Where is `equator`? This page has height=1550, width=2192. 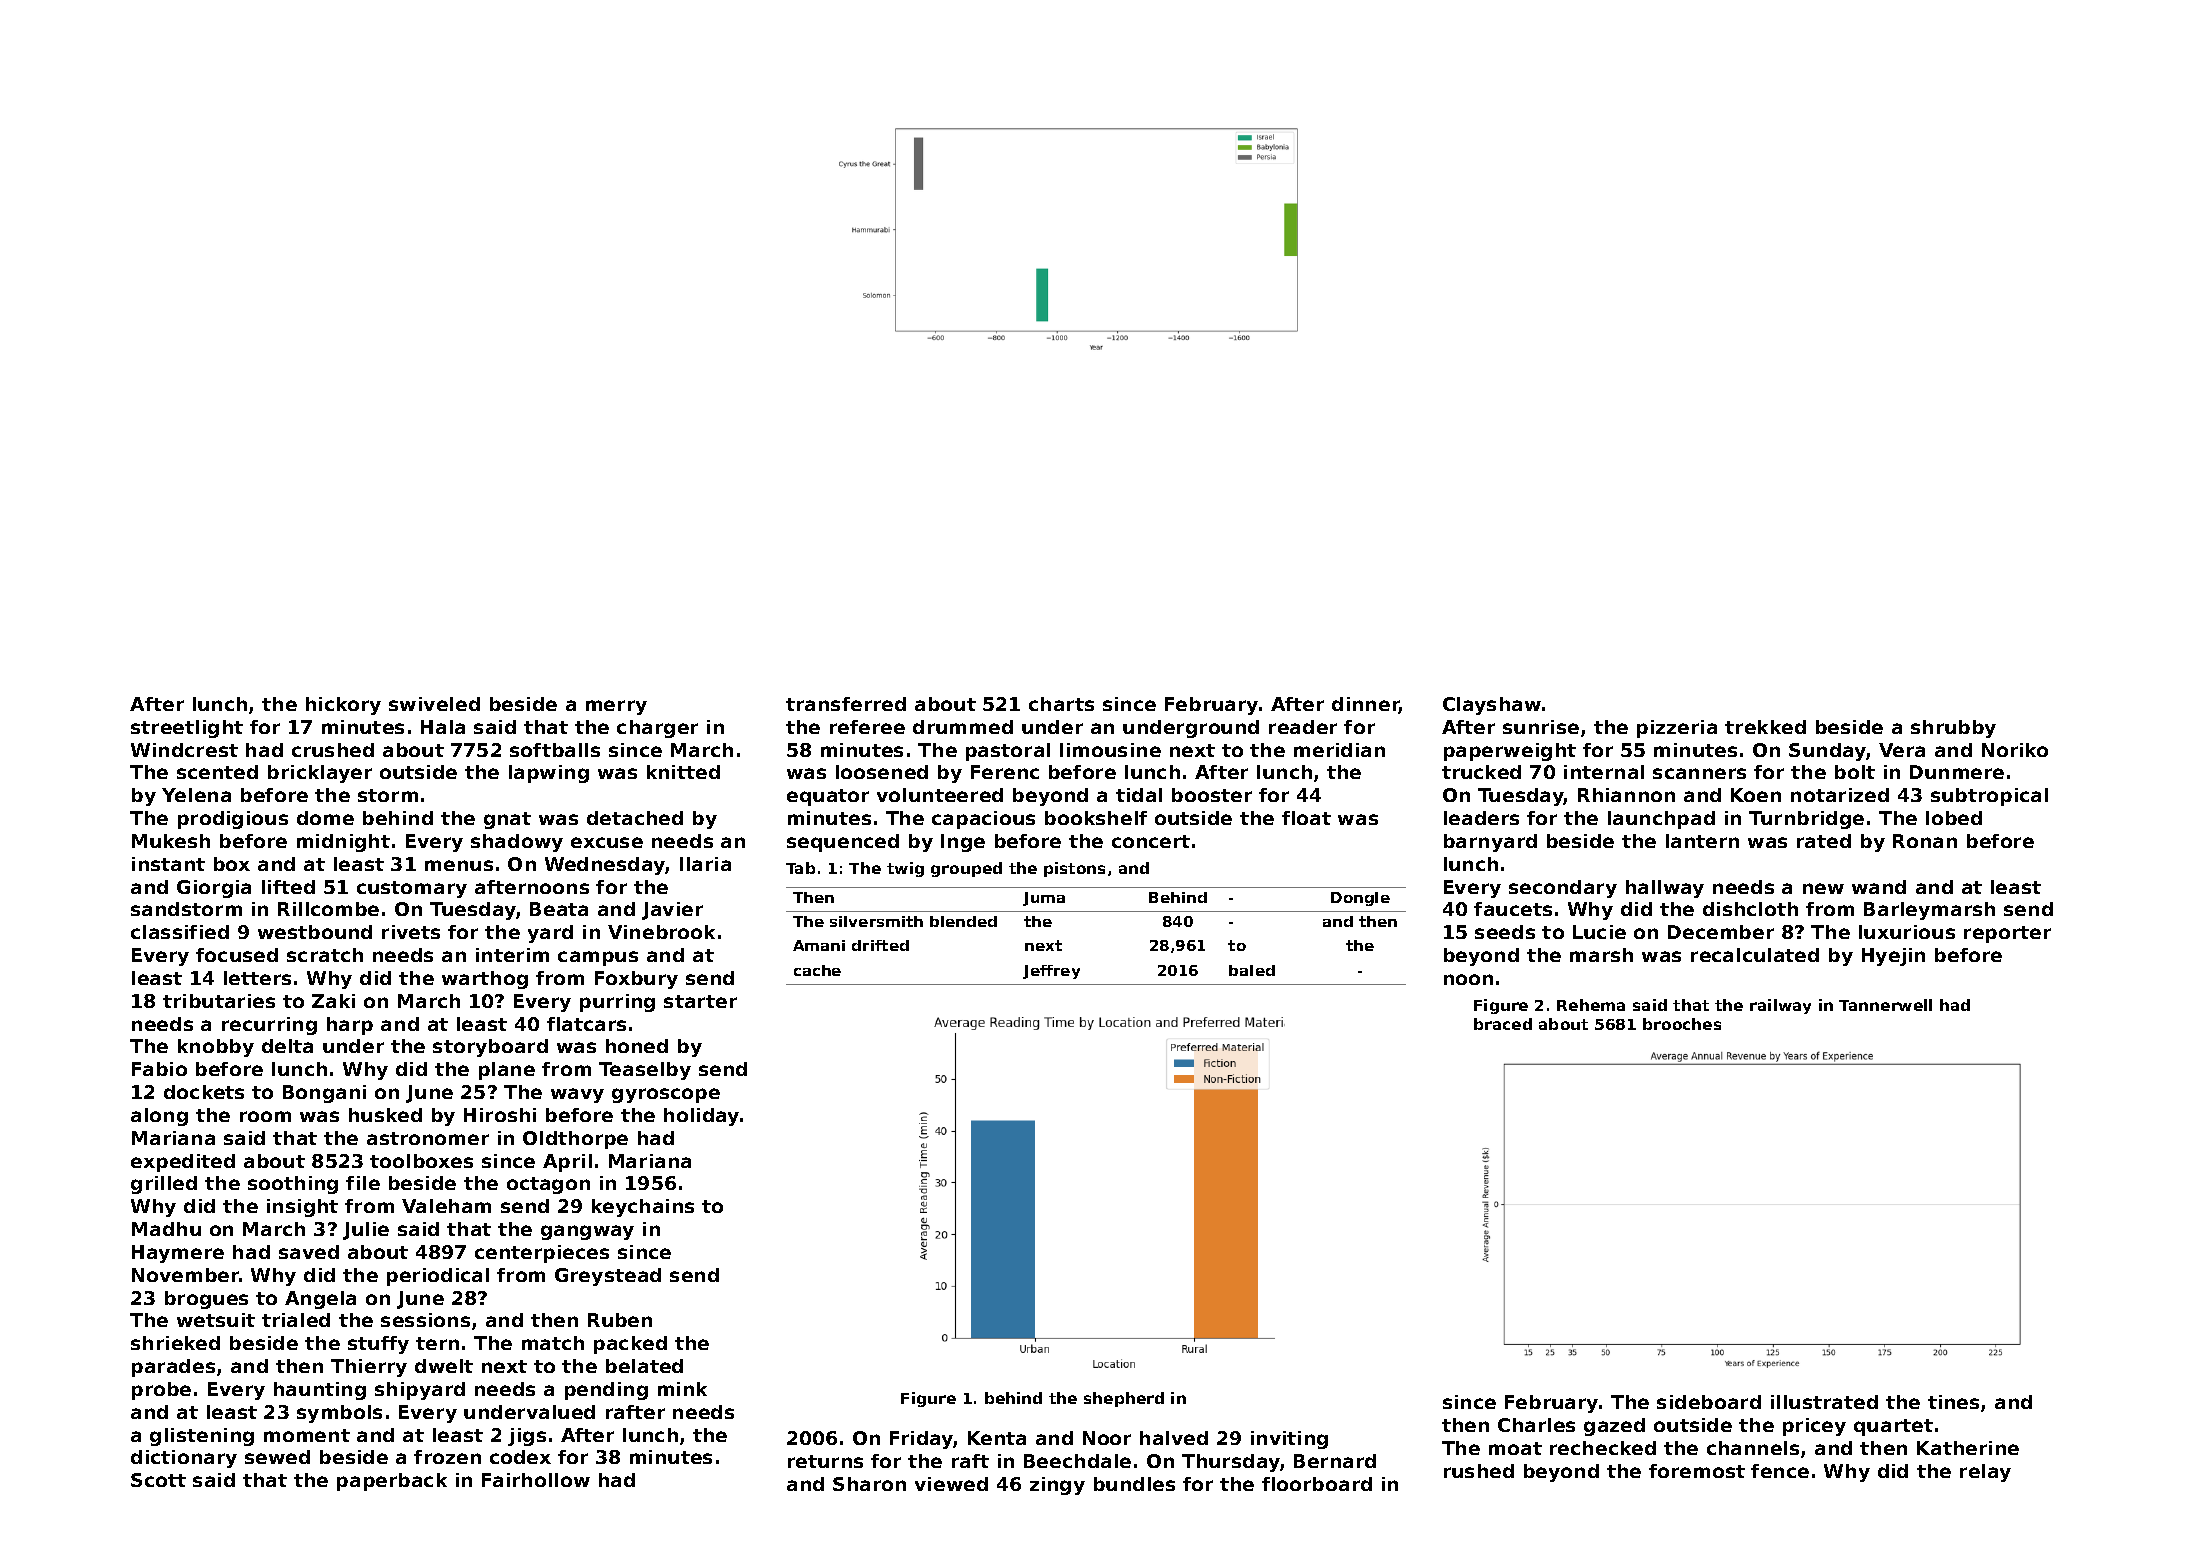 equator is located at coordinates (828, 797).
